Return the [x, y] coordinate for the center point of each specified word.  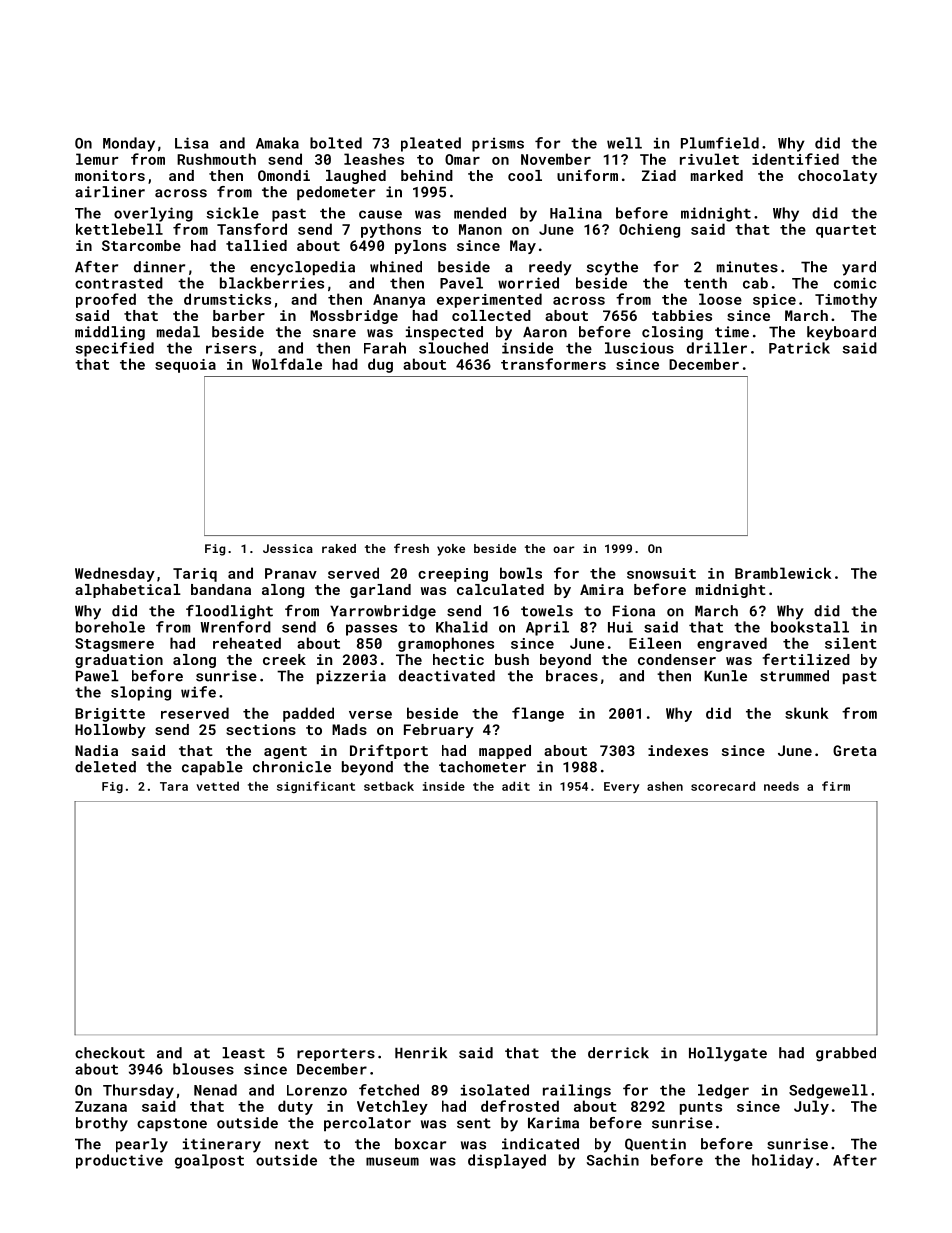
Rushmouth [216, 159]
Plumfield [720, 143]
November [556, 159]
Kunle [725, 676]
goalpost [209, 1161]
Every [622, 788]
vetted [217, 786]
